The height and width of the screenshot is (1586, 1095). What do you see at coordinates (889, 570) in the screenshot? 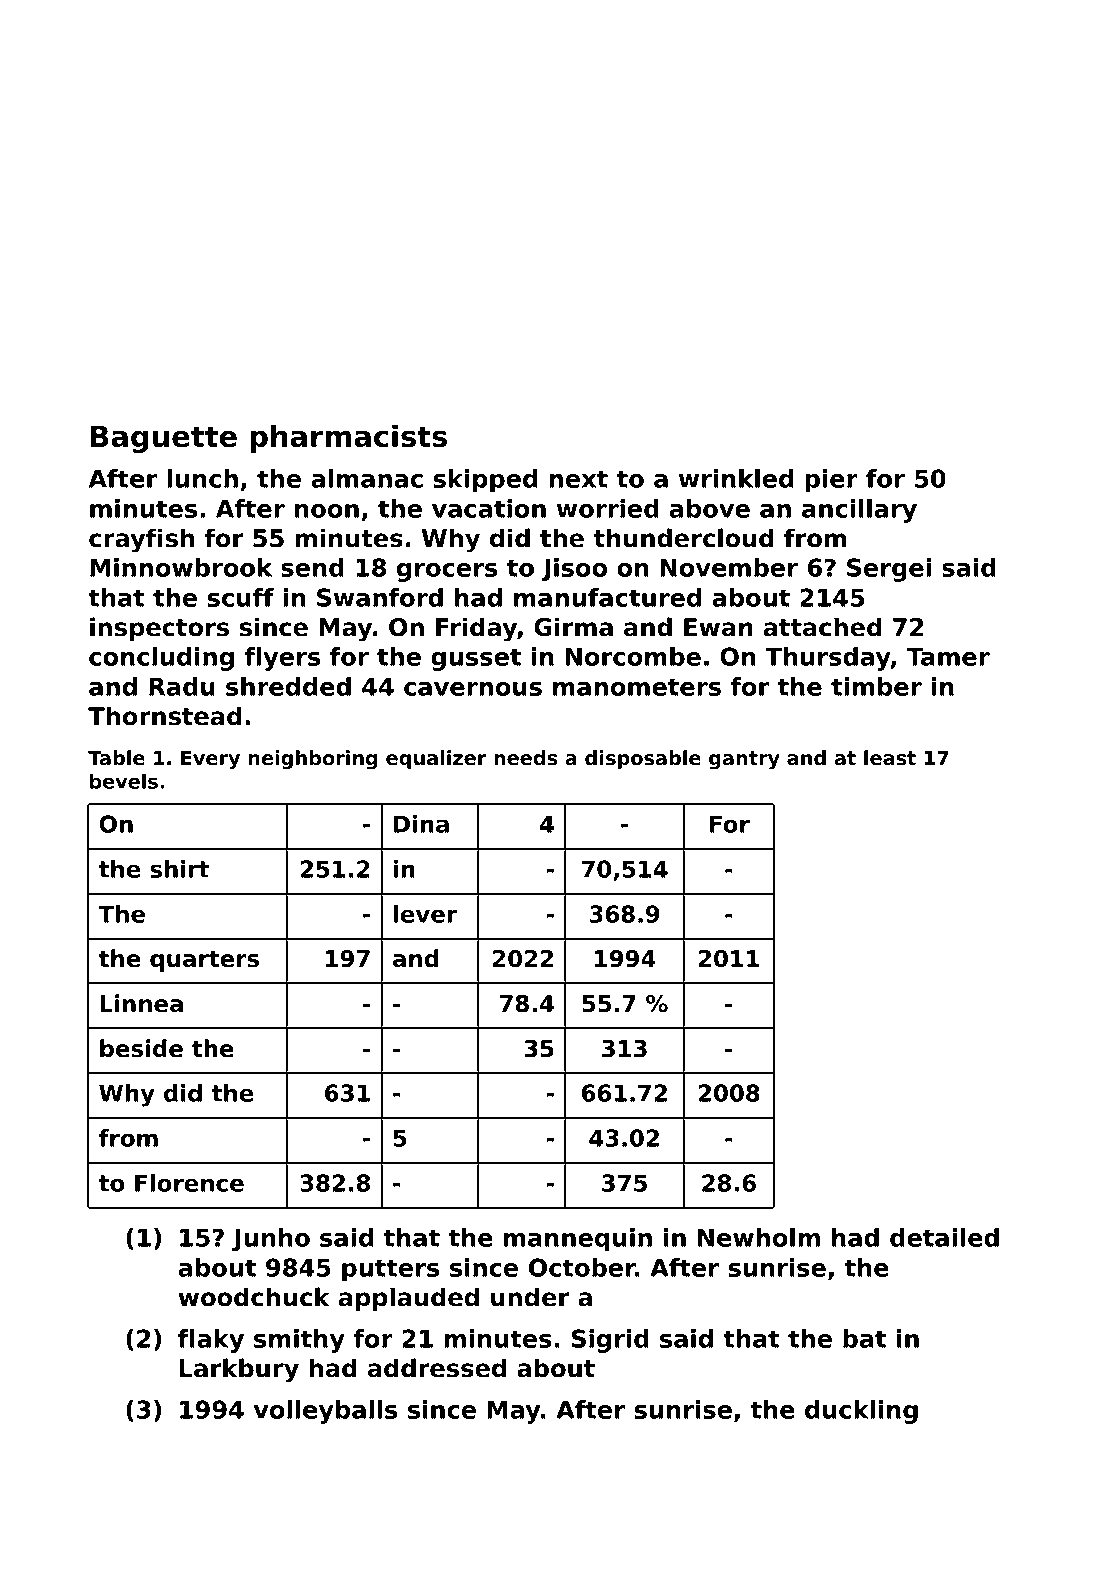
I see `Sergei` at bounding box center [889, 570].
